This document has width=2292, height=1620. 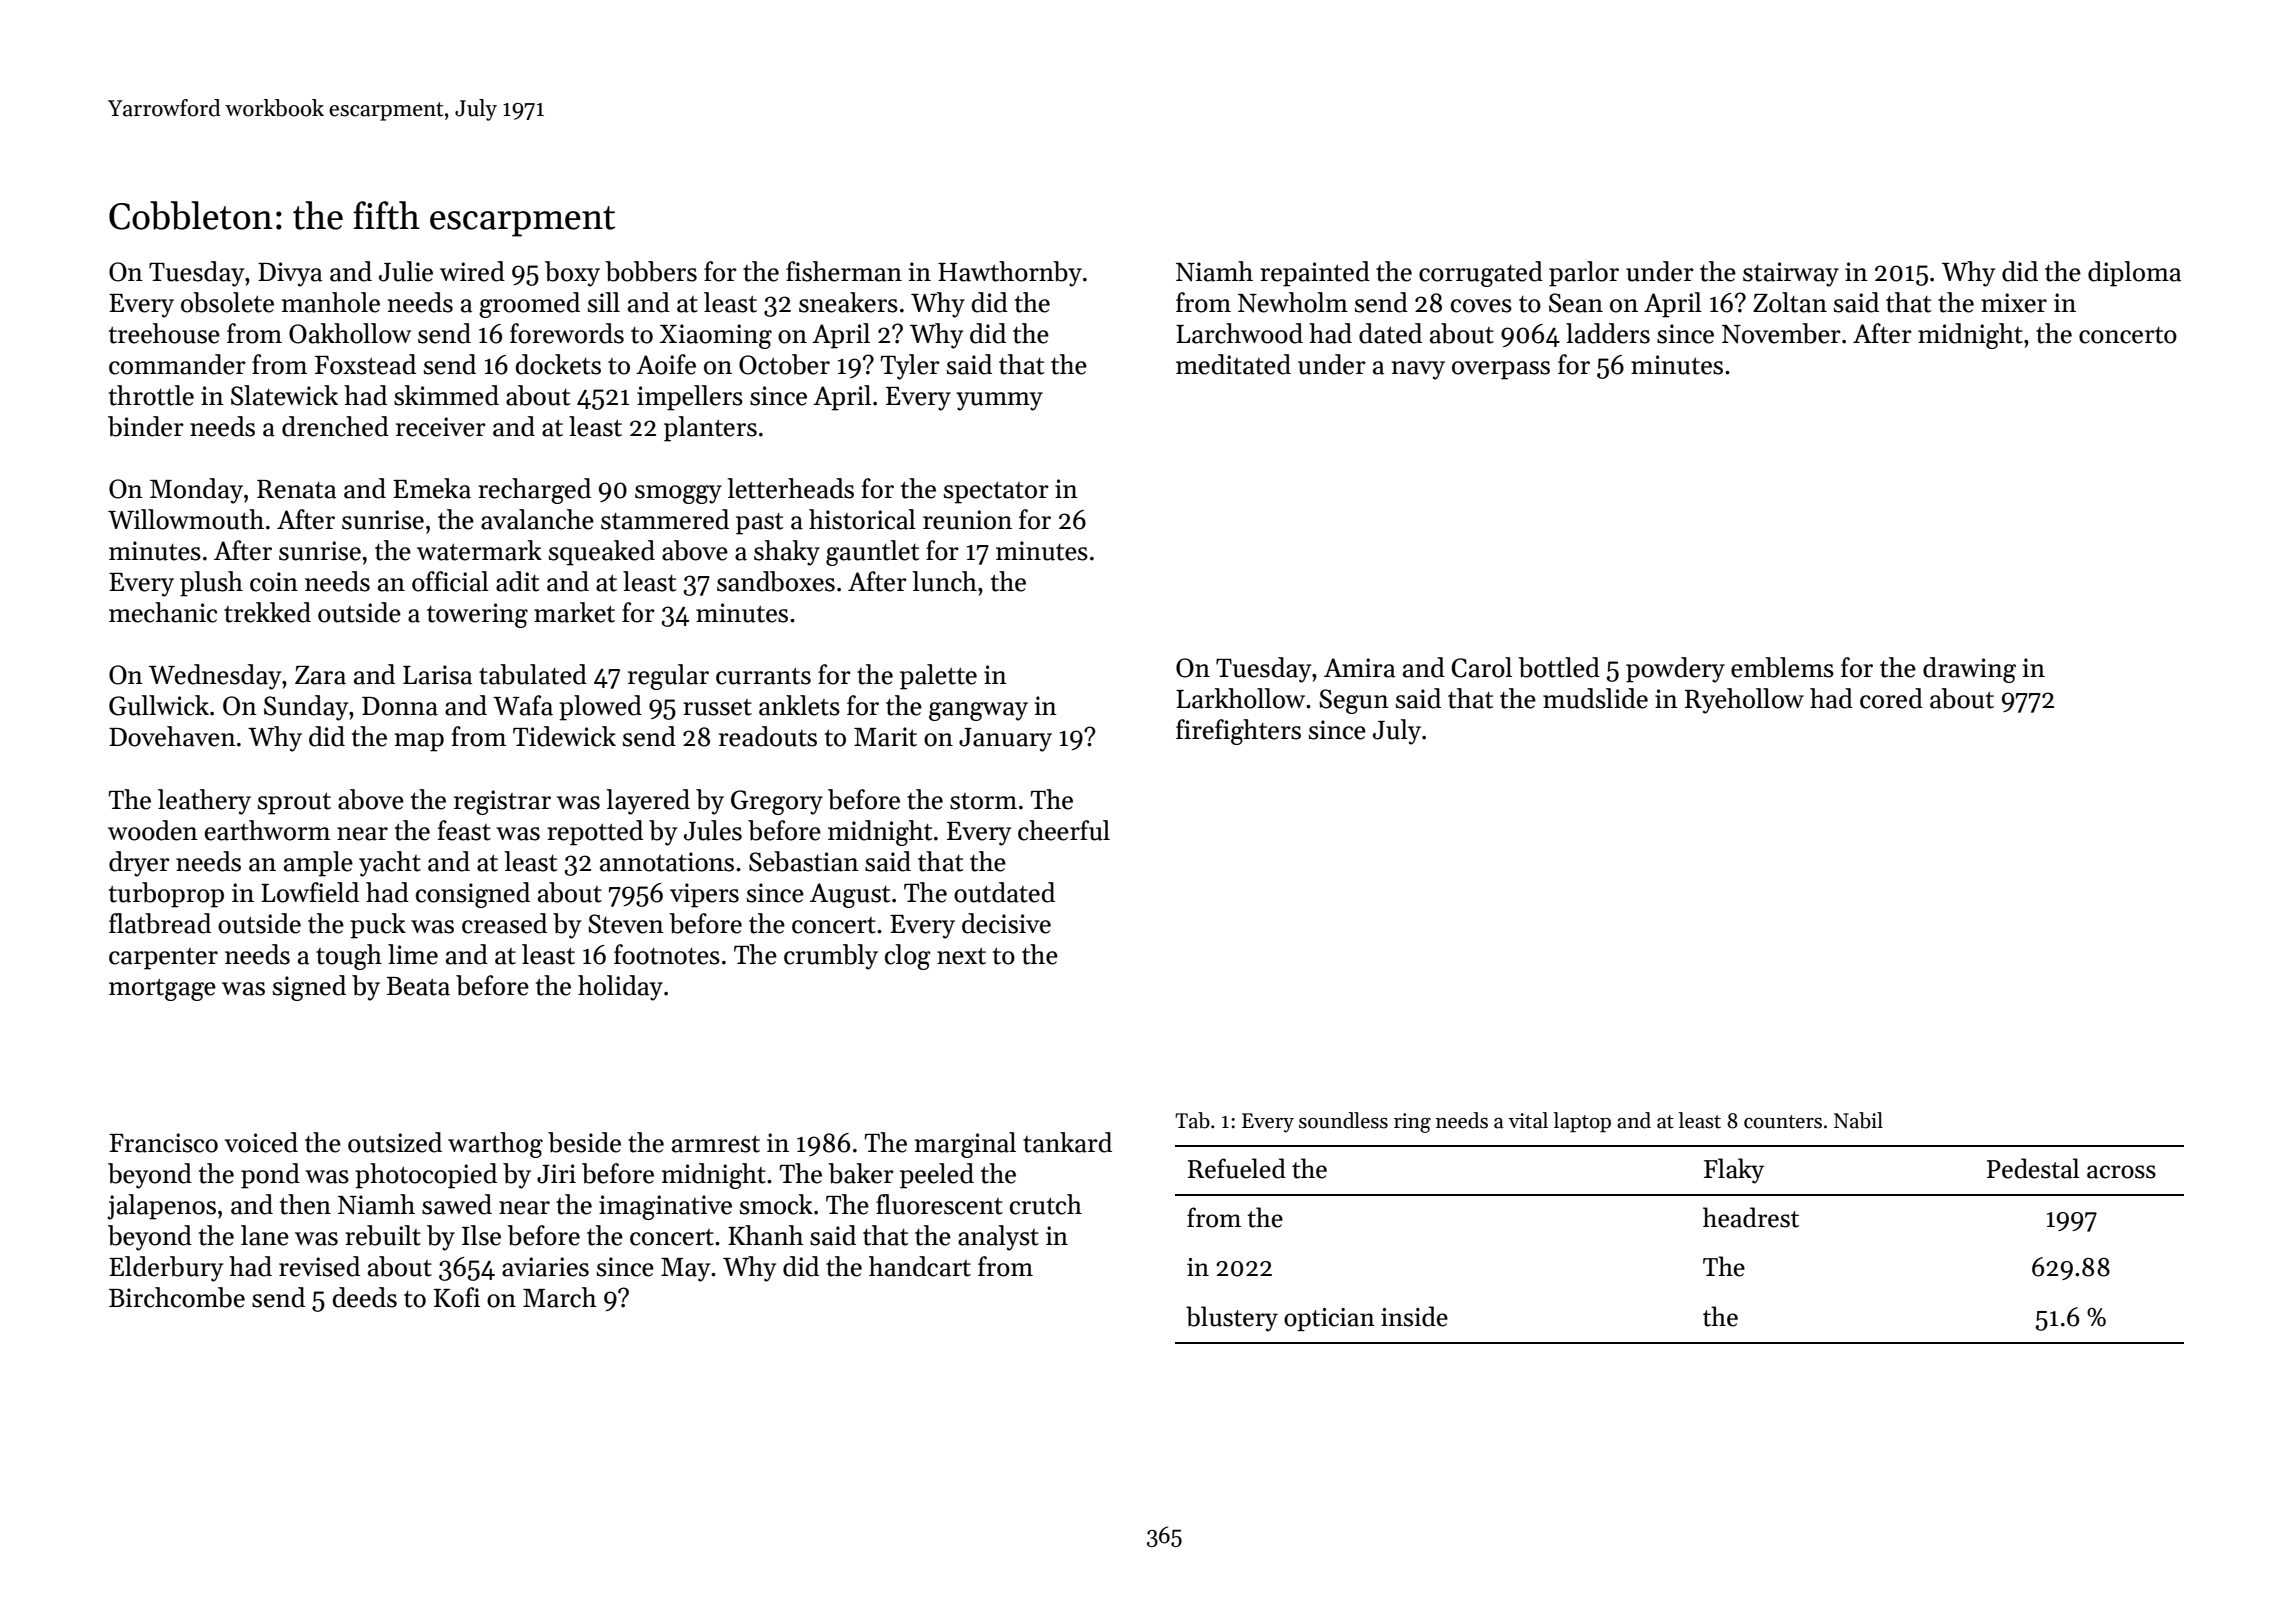 What do you see at coordinates (504, 923) in the document?
I see `creased` at bounding box center [504, 923].
